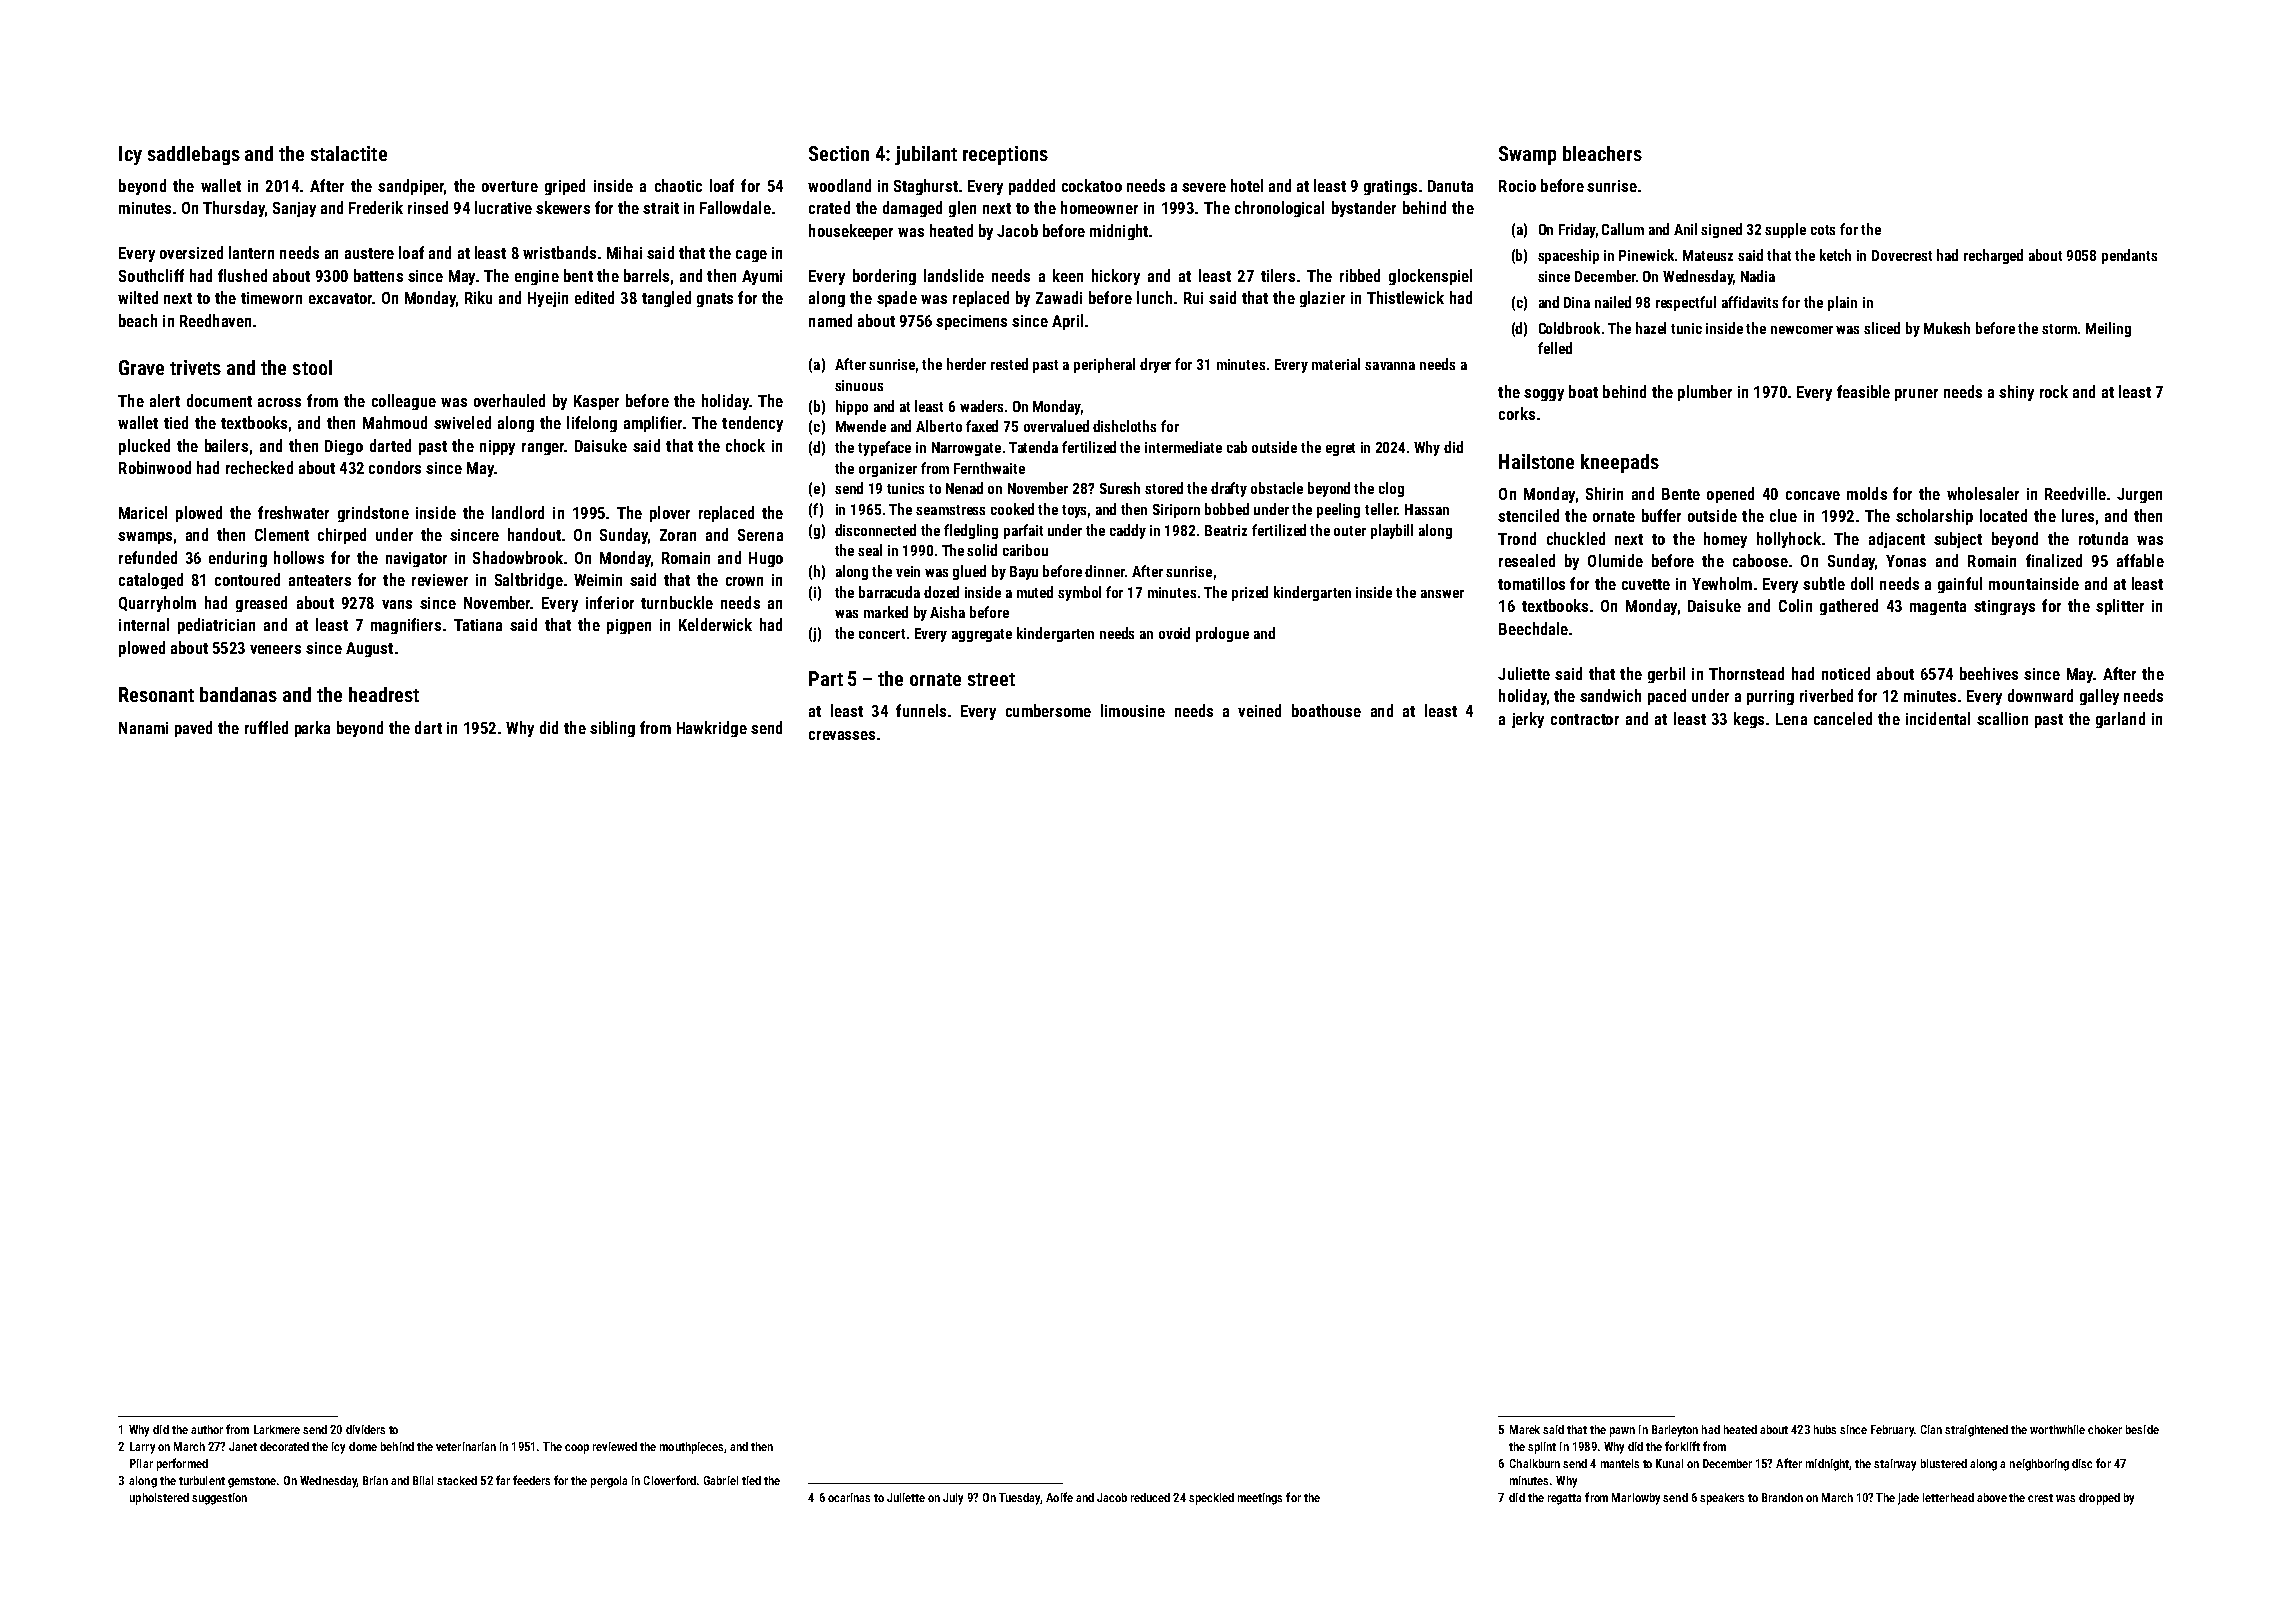  What do you see at coordinates (712, 729) in the page?
I see `Hawkridge` at bounding box center [712, 729].
